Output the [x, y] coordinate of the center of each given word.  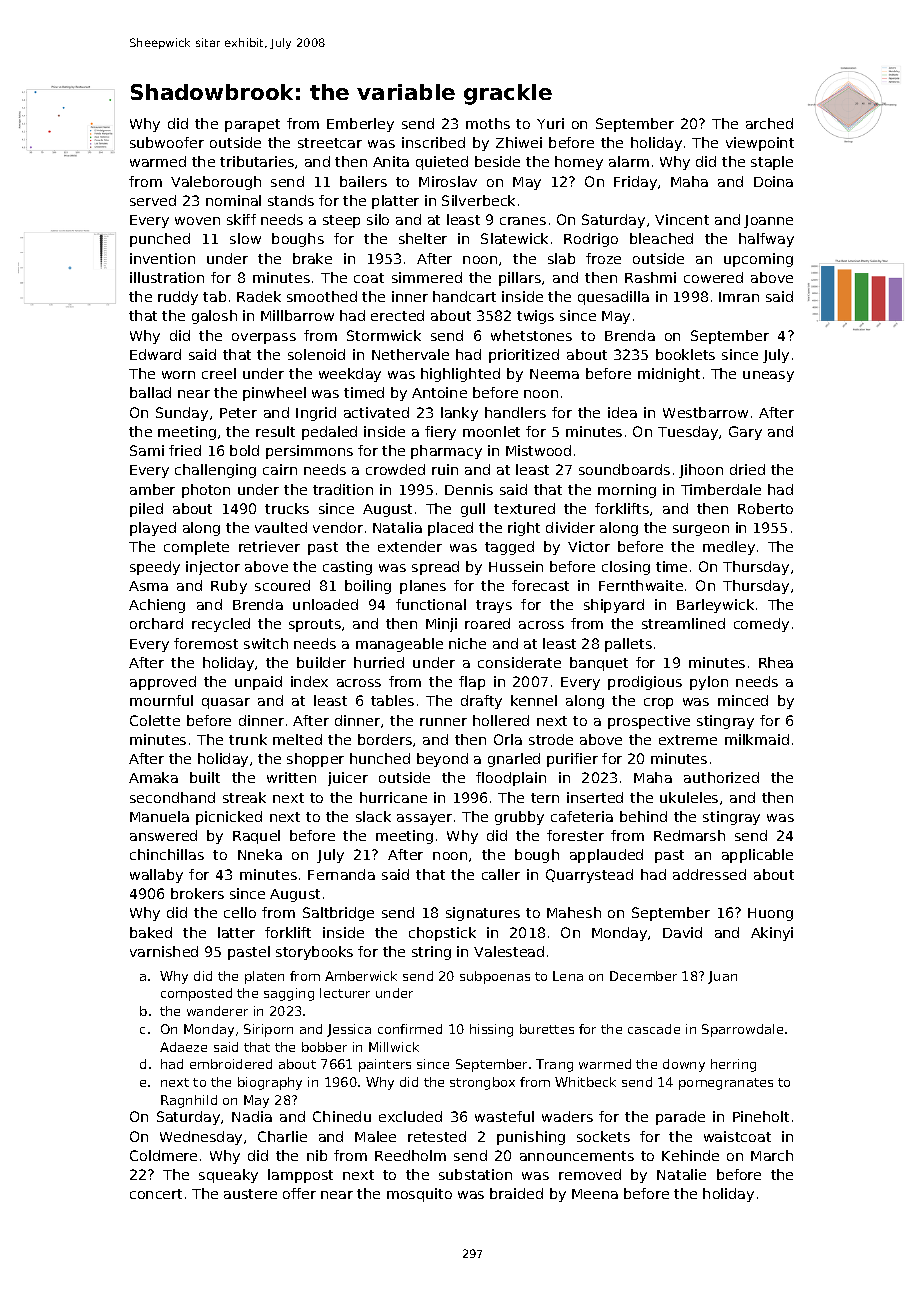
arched [769, 123]
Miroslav [448, 181]
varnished [164, 951]
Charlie [282, 1136]
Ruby [229, 587]
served [153, 200]
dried [747, 469]
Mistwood [538, 450]
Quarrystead [589, 876]
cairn [280, 469]
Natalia [397, 527]
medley [729, 548]
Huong [770, 914]
